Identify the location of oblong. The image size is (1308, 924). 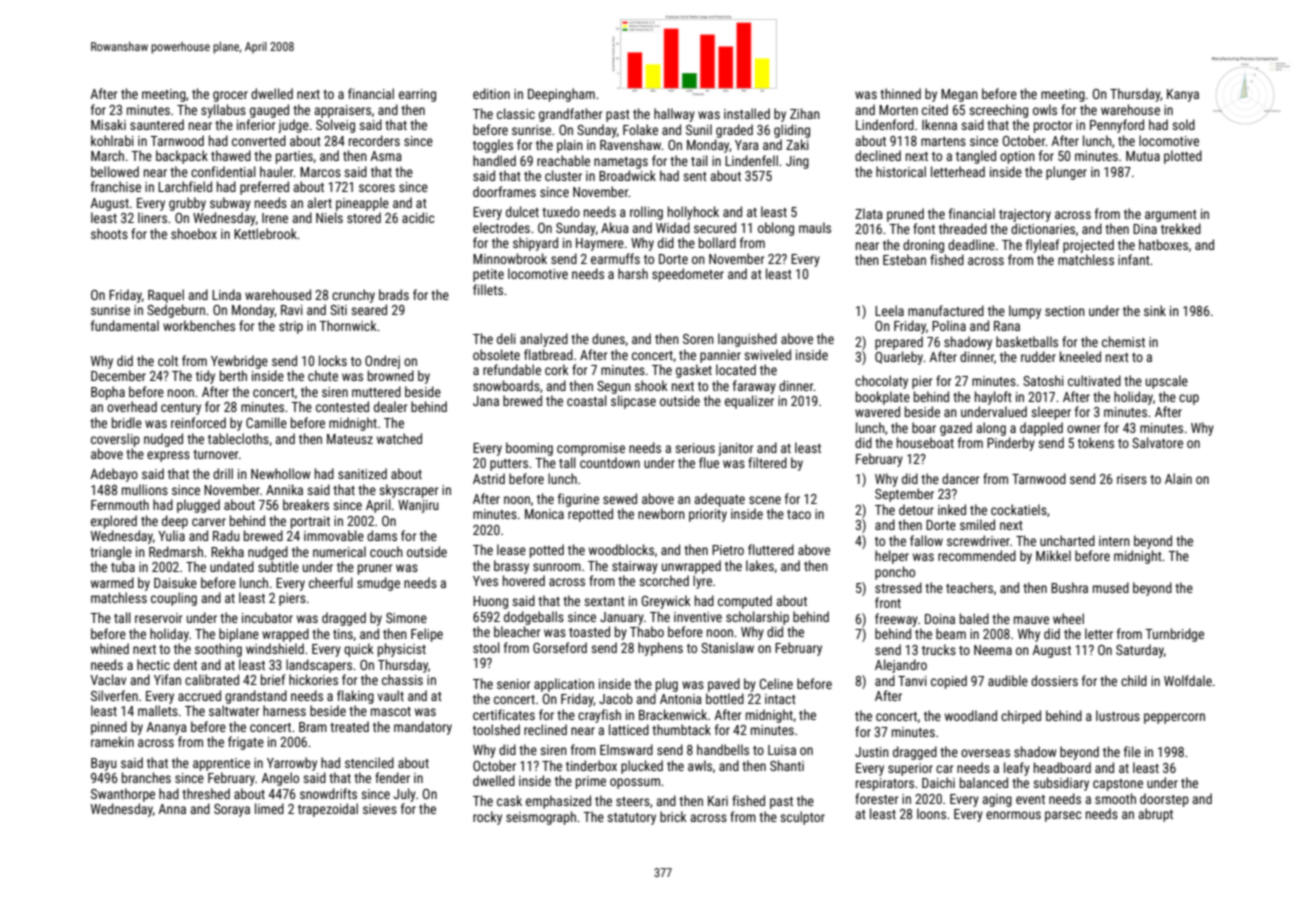
(776, 229).
